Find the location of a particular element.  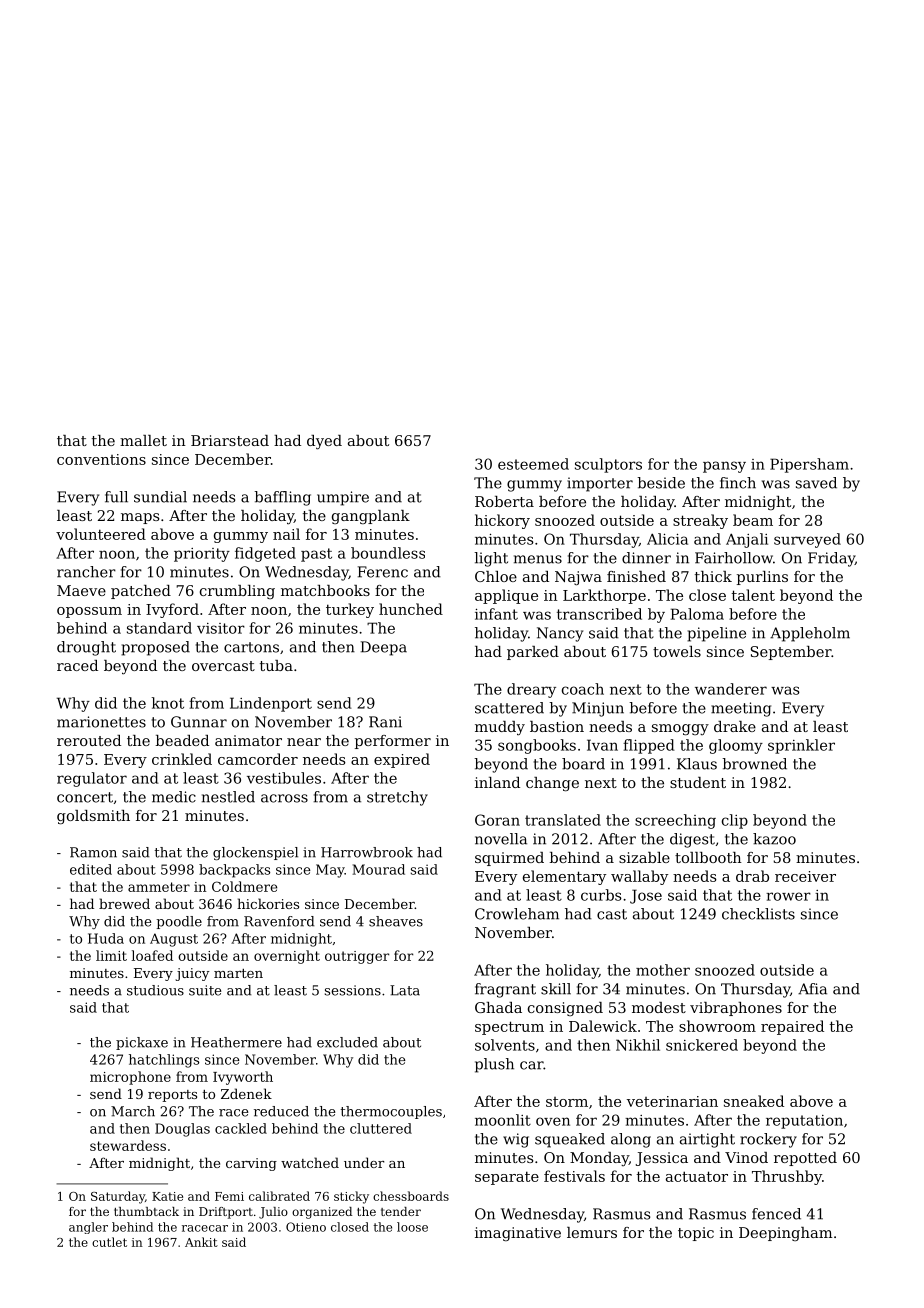

modest is located at coordinates (659, 1007).
